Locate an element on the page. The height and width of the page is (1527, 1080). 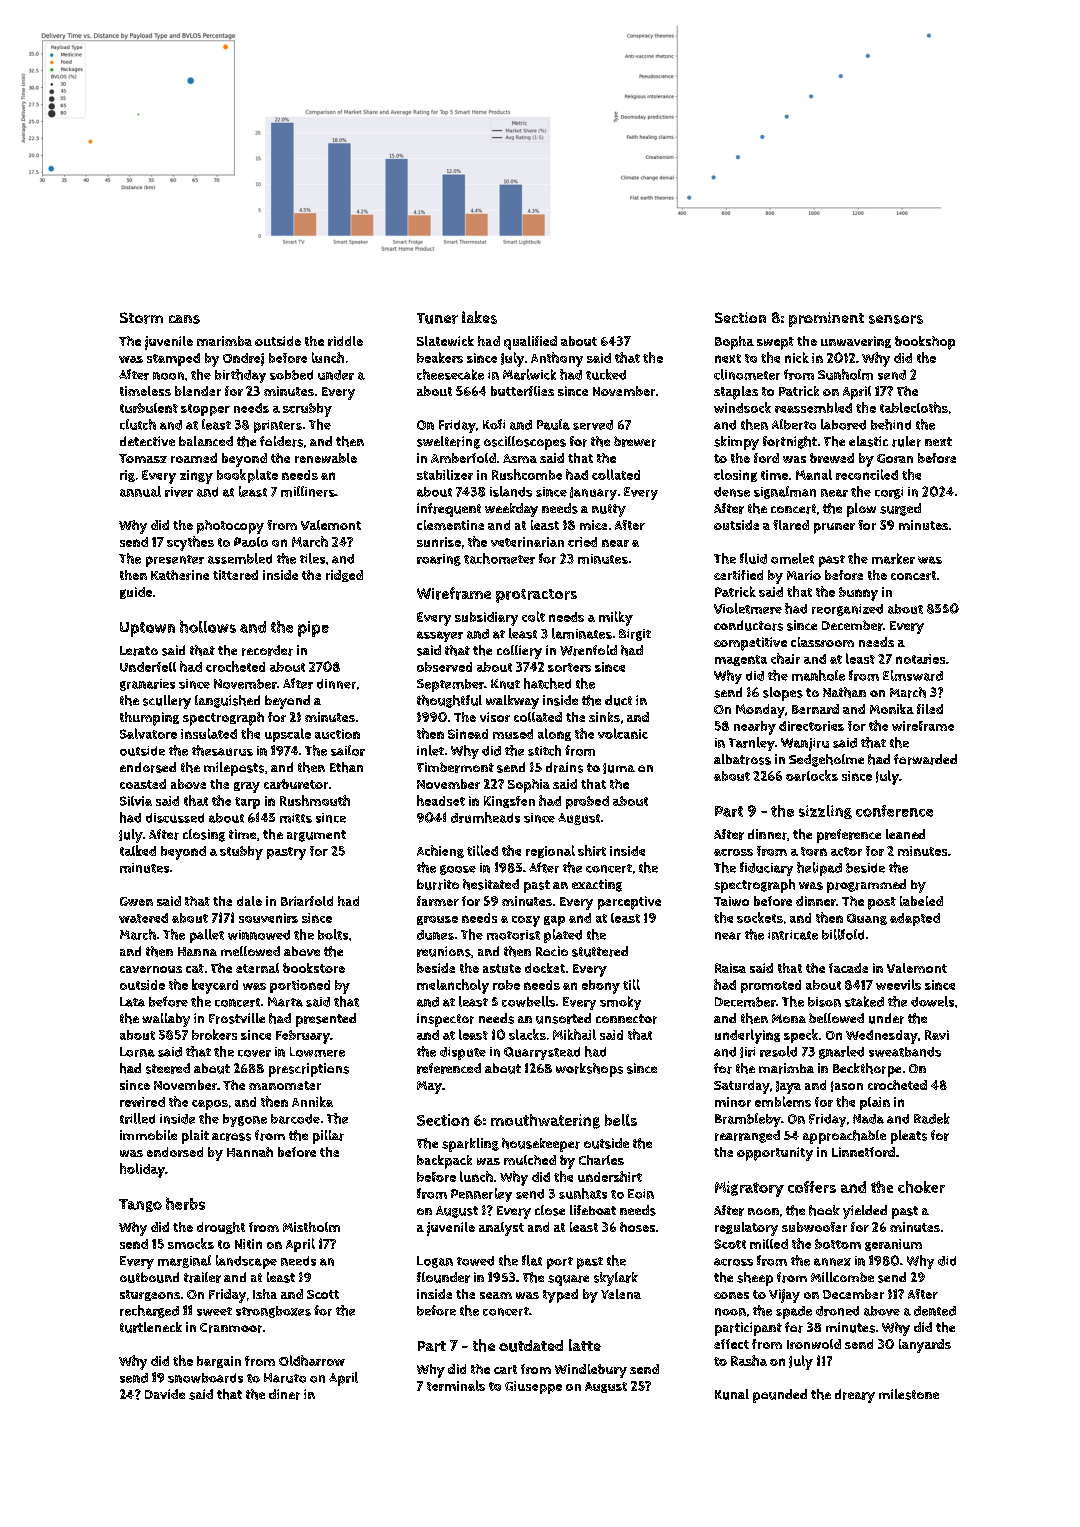
Amberfold is located at coordinates (463, 458).
